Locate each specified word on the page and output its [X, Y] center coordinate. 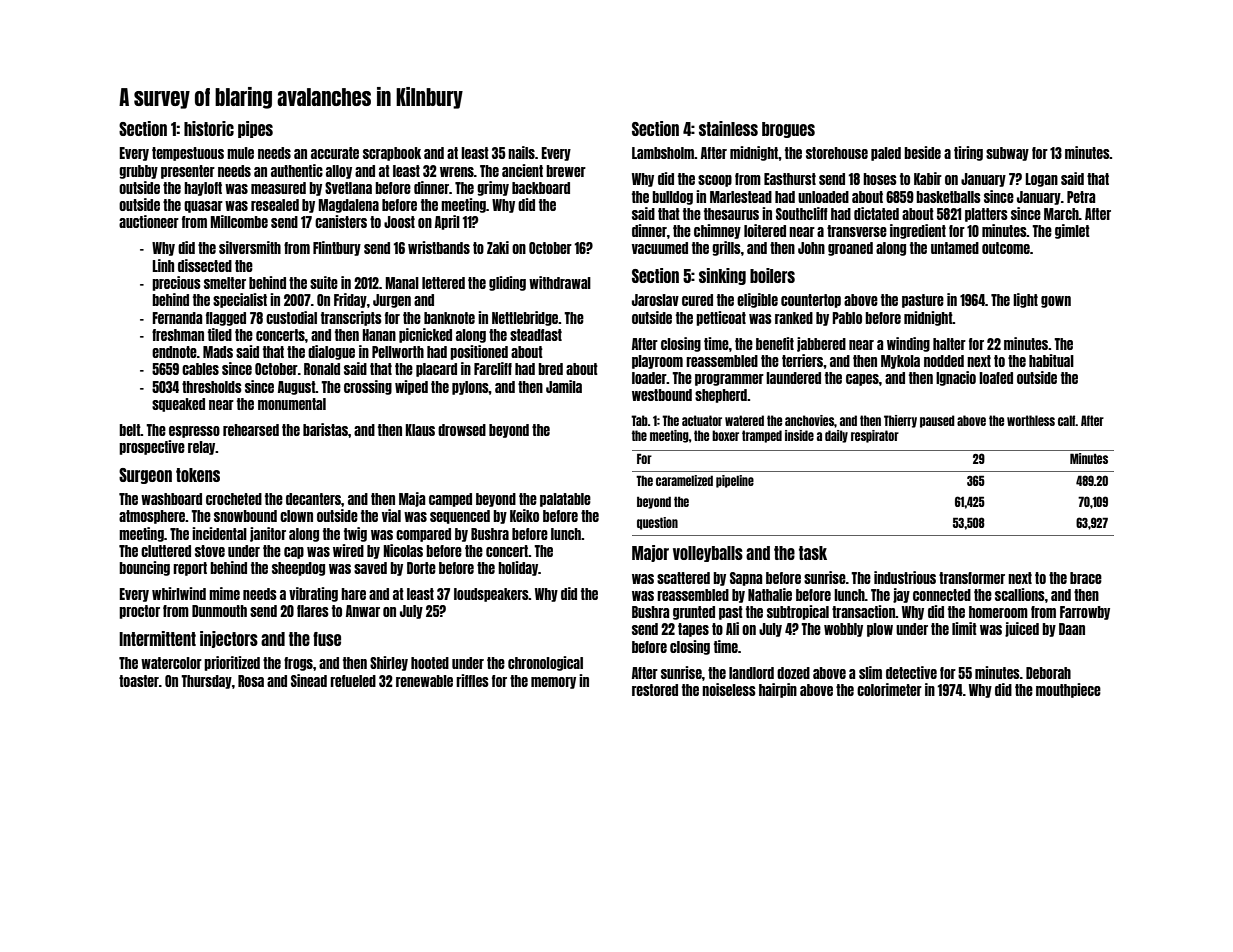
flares [313, 611]
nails [521, 152]
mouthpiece [1068, 690]
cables [200, 369]
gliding [507, 283]
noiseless [729, 689]
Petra [1081, 197]
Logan [1041, 180]
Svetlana [348, 188]
